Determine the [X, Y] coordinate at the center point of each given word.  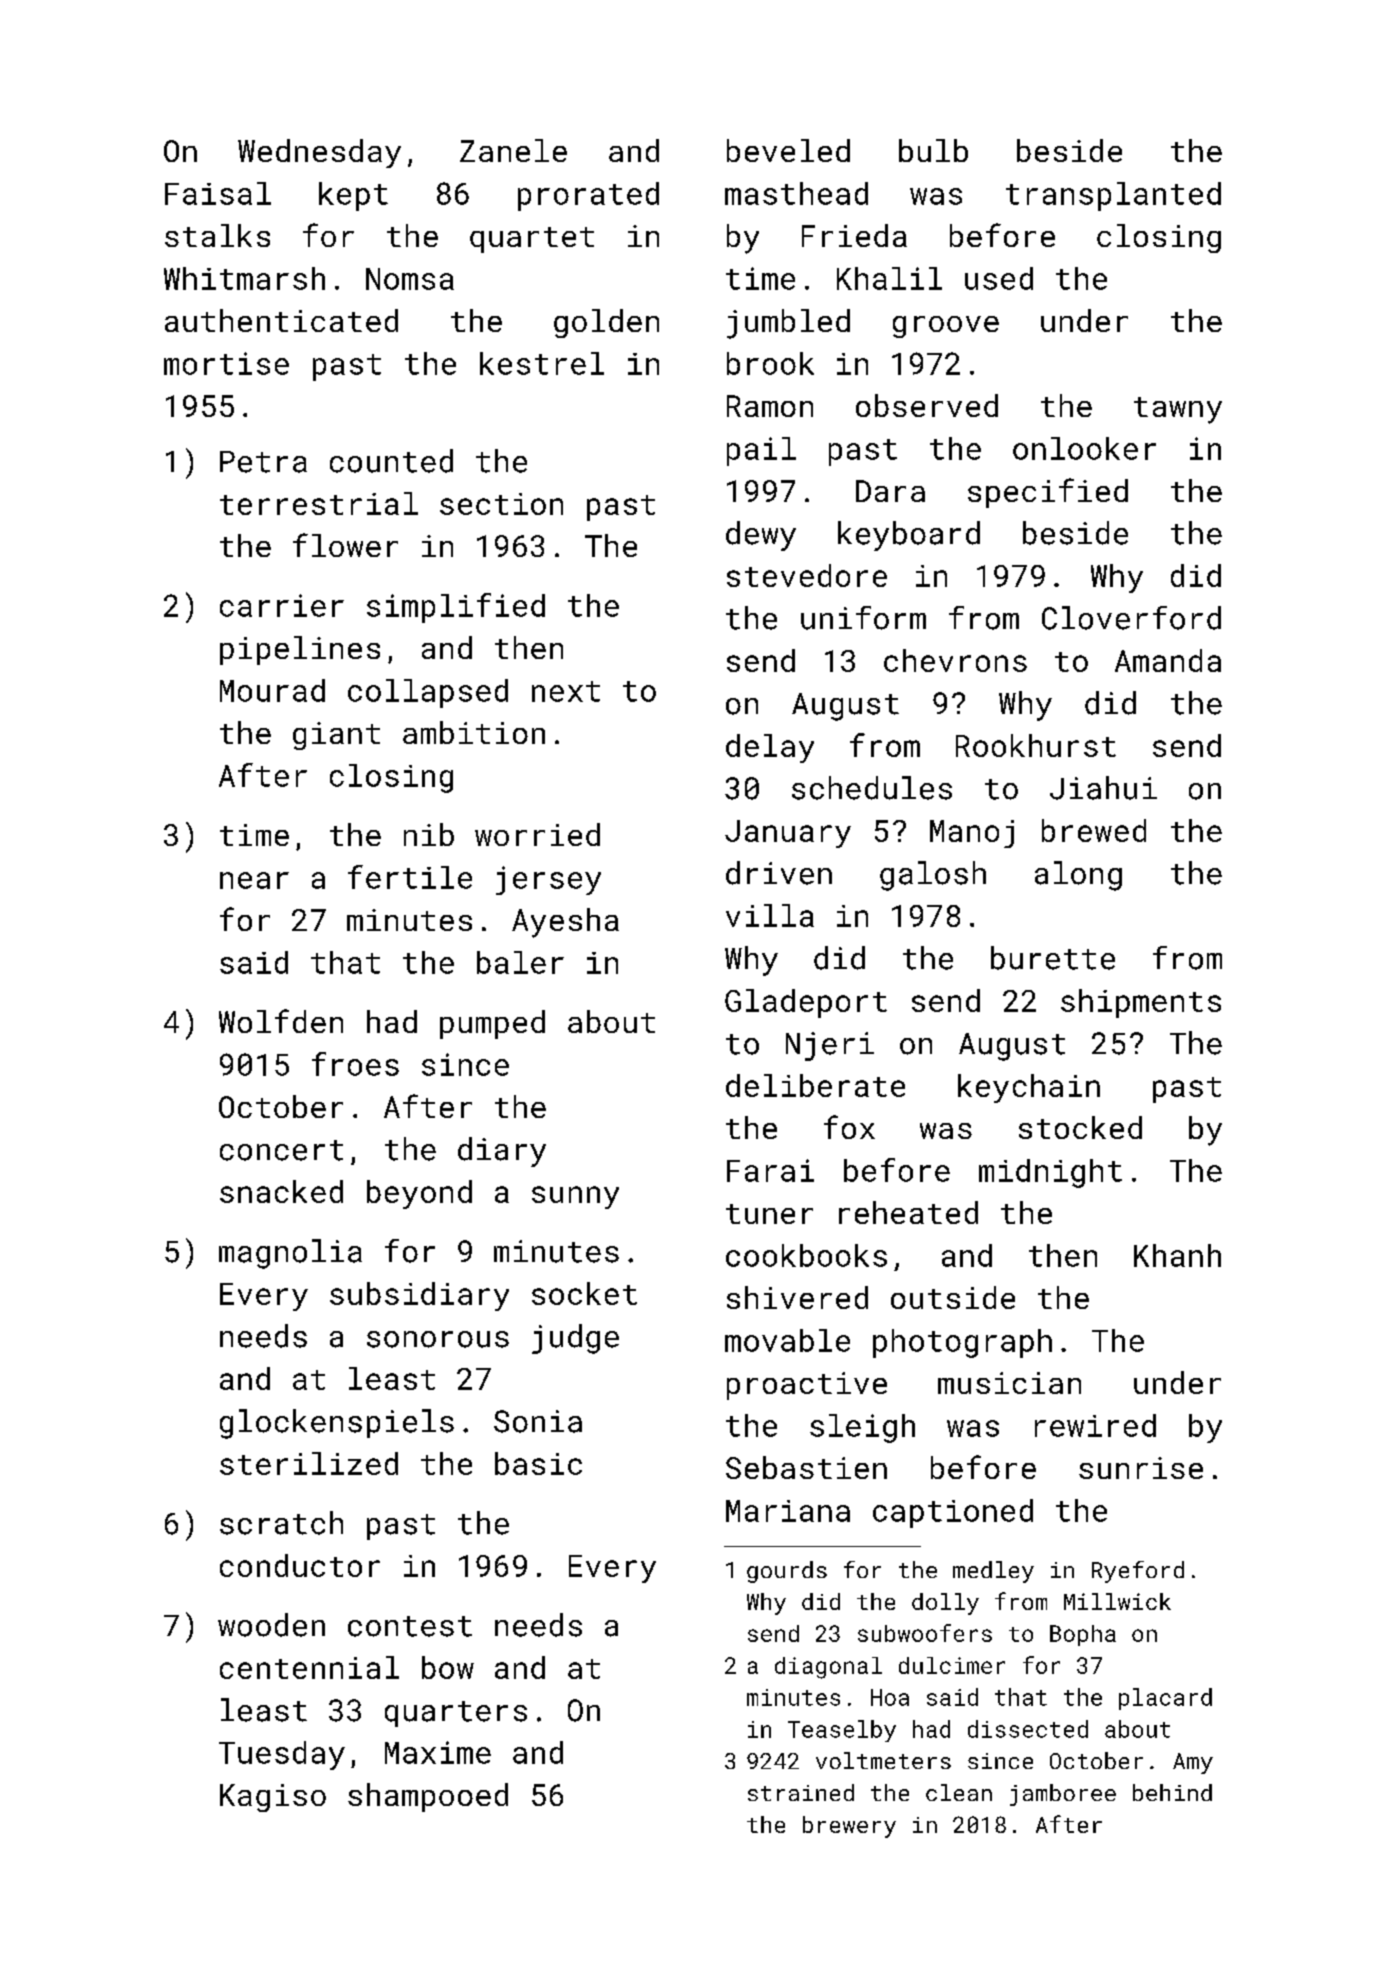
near [254, 880]
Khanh [1177, 1255]
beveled [788, 150]
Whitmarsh [244, 278]
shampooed [428, 1797]
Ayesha [565, 923]
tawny [1178, 410]
